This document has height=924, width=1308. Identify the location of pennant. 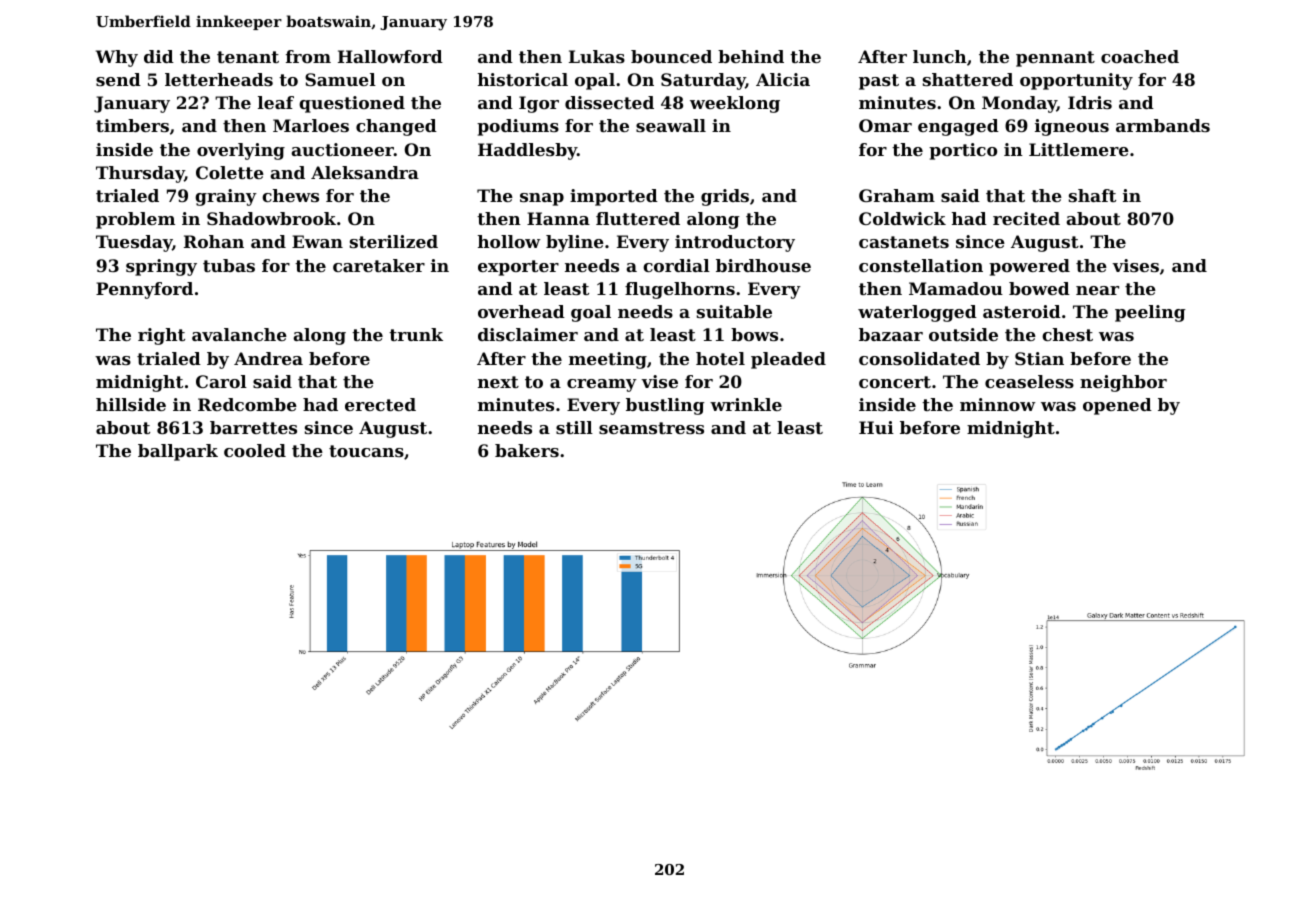
(1055, 59).
